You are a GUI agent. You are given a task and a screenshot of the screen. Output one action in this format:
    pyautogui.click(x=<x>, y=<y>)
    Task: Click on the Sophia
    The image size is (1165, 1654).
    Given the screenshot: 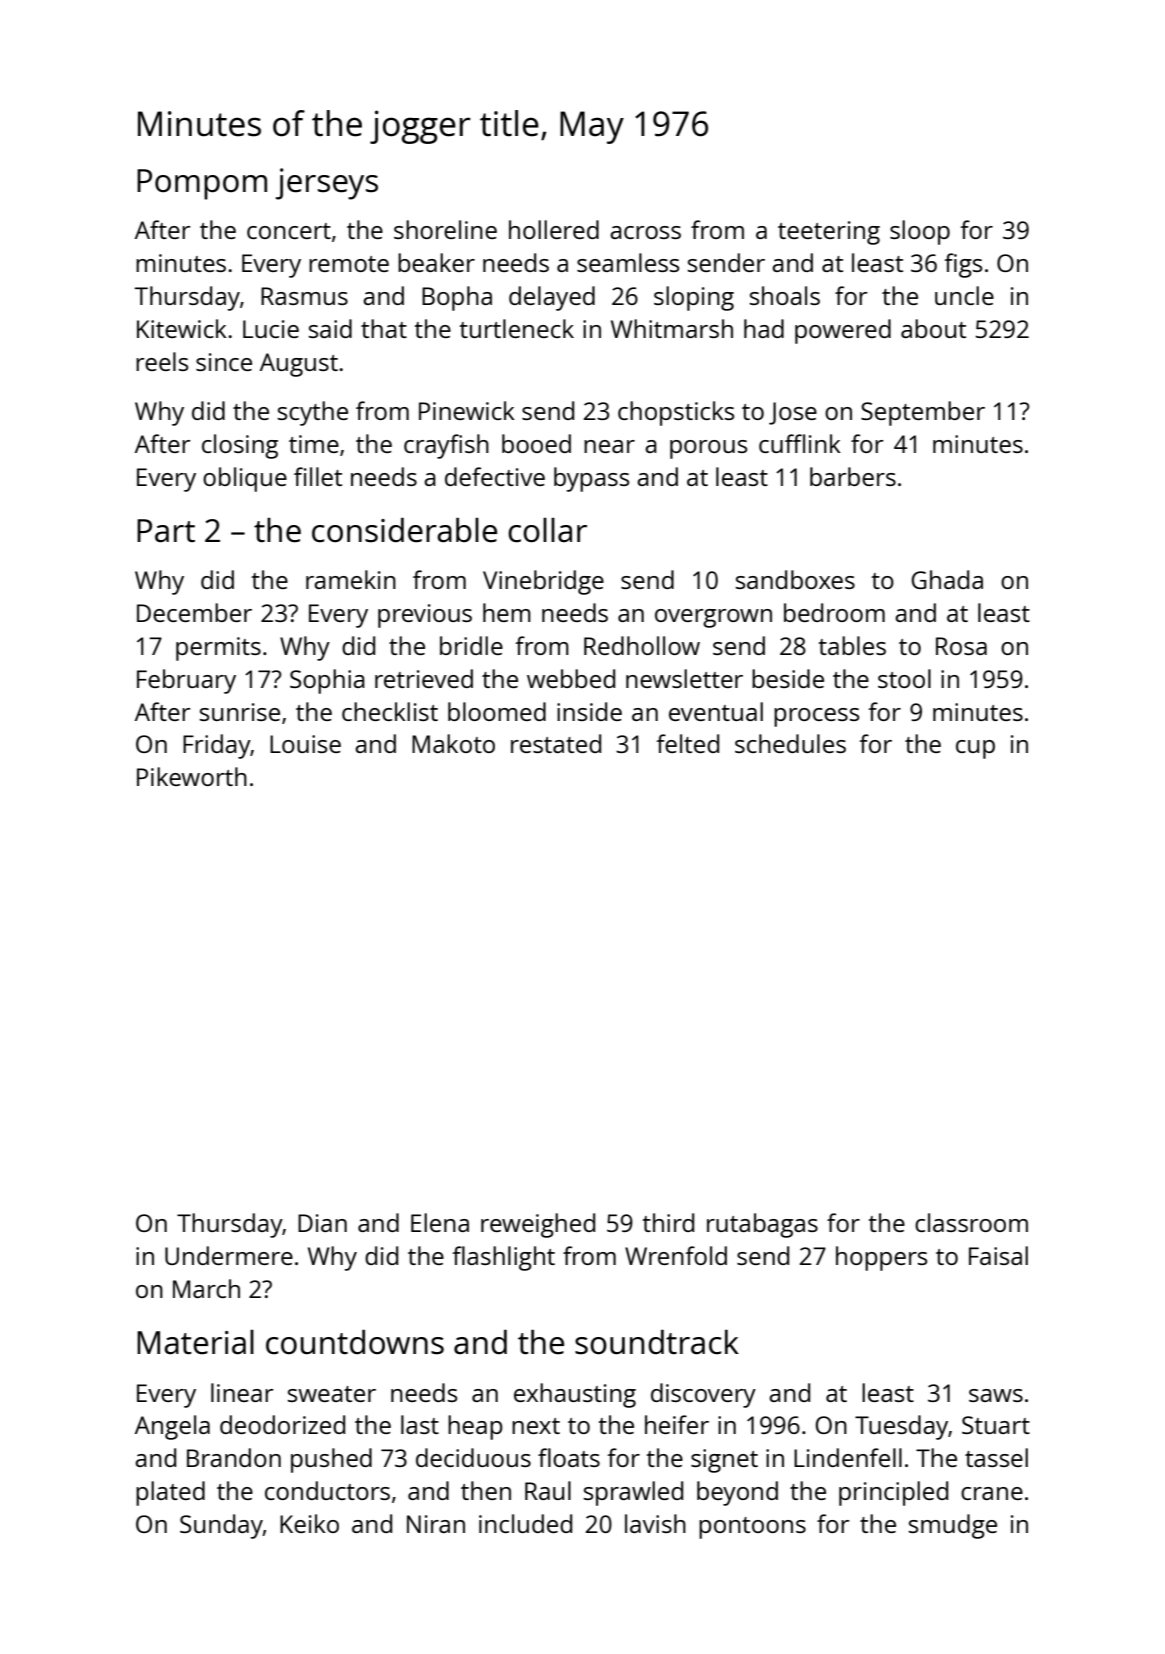 What is the action you would take?
    pyautogui.click(x=327, y=681)
